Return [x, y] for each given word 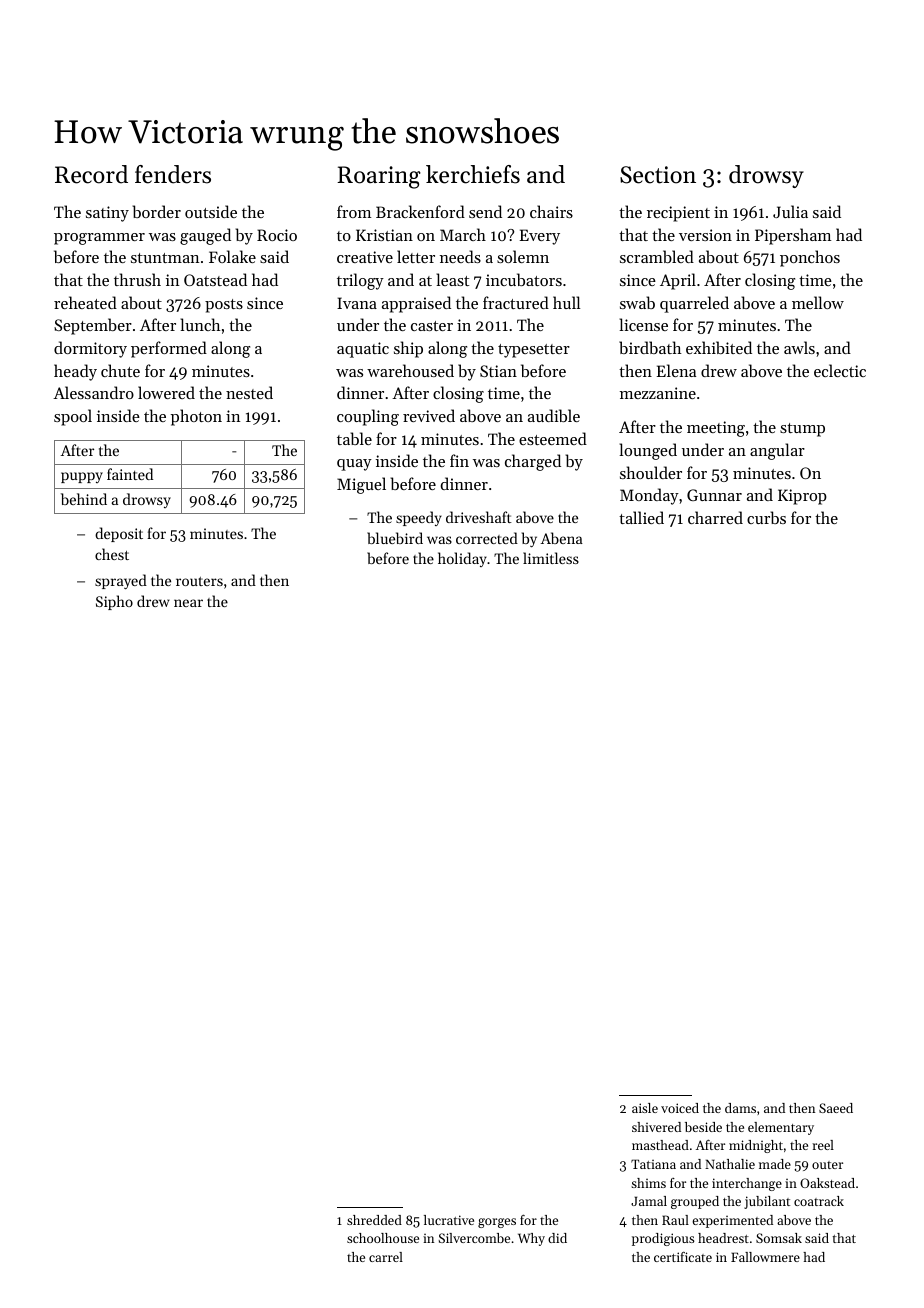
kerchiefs [473, 174]
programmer [99, 239]
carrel [386, 1257]
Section [658, 175]
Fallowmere [765, 1257]
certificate [683, 1257]
